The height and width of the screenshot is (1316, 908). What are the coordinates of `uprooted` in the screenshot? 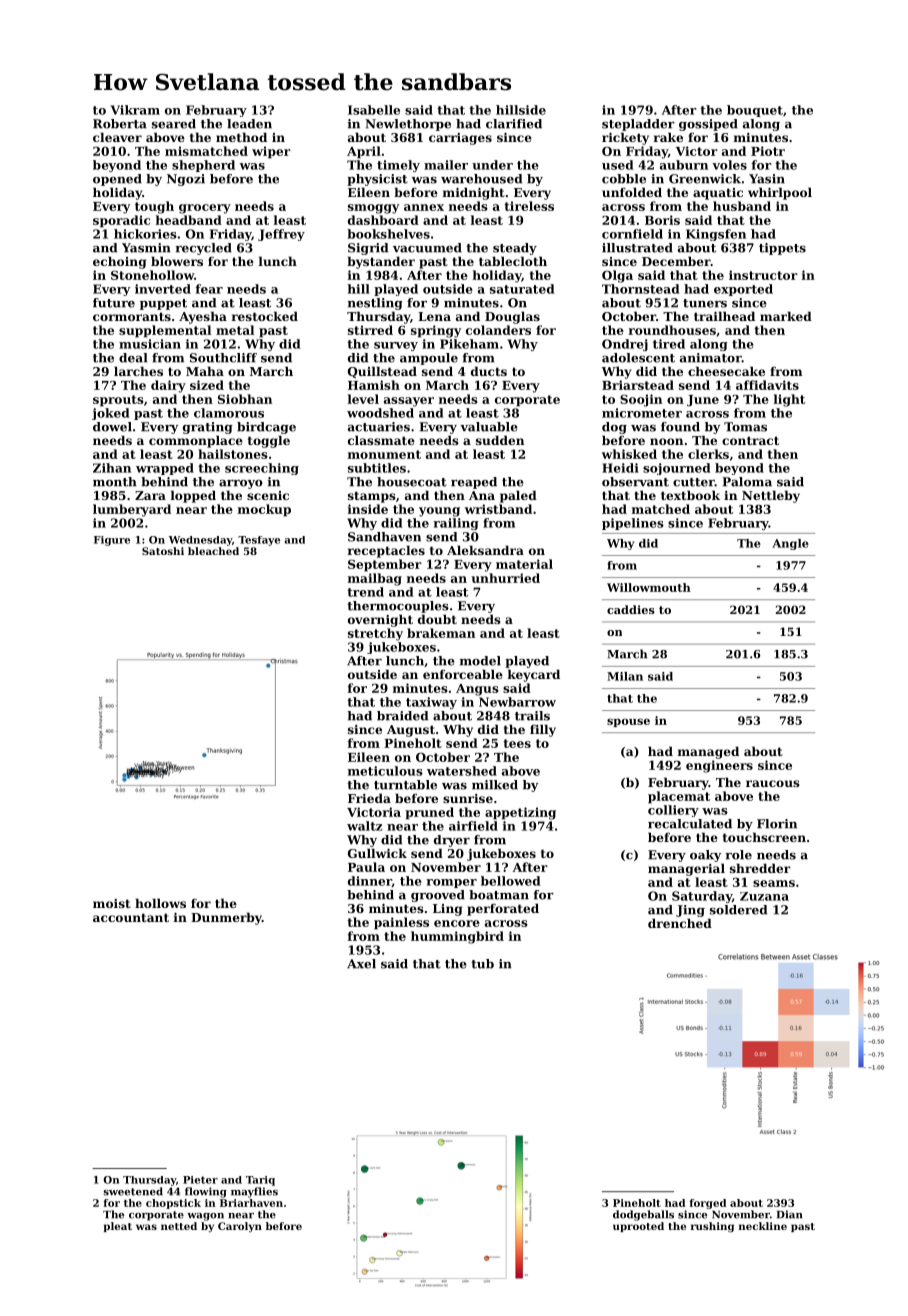 It's located at (638, 1227).
